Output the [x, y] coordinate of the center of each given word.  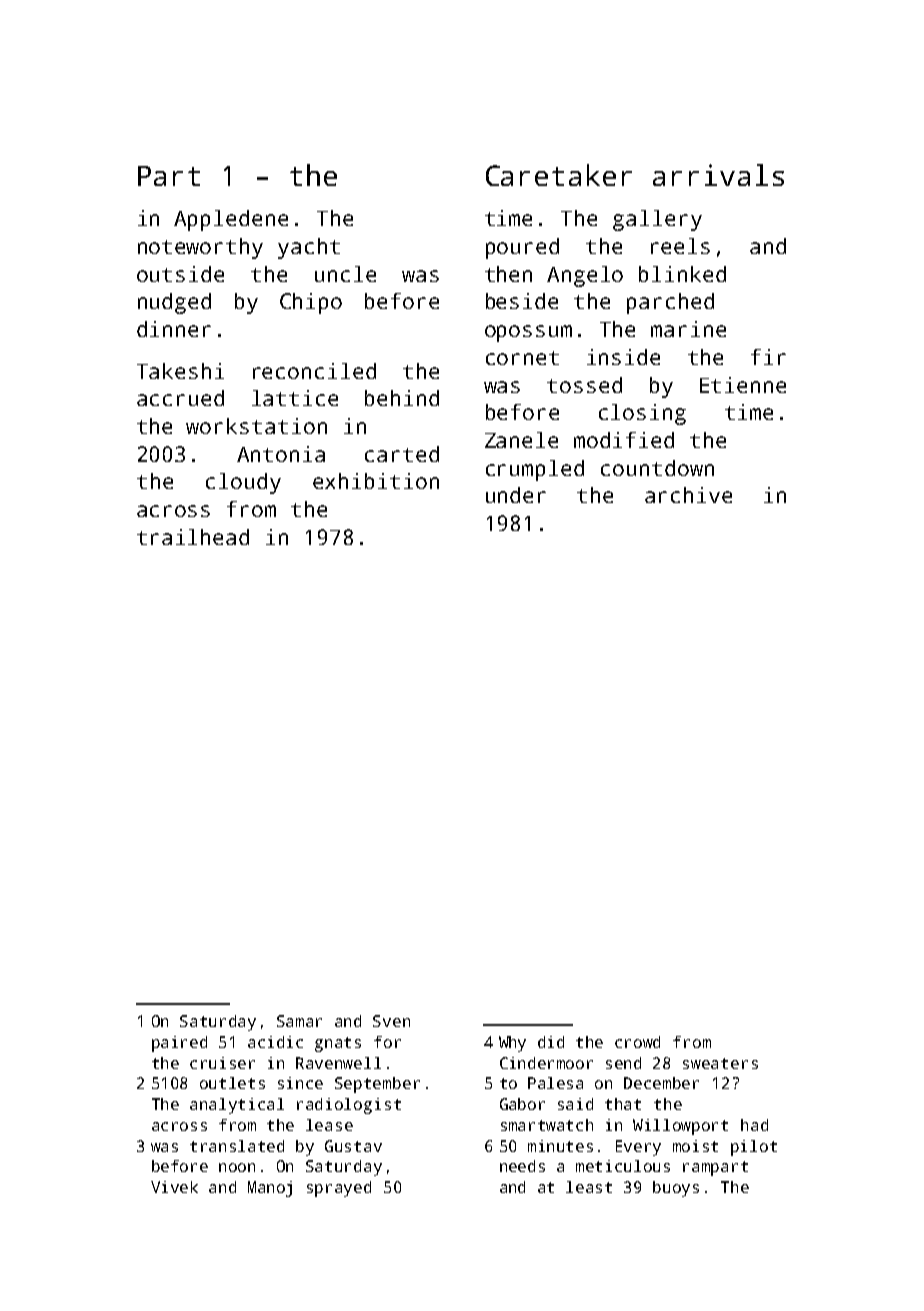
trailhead [193, 537]
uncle [345, 274]
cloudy [243, 483]
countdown [657, 468]
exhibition [376, 481]
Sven [391, 1021]
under [516, 495]
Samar [299, 1021]
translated [237, 1146]
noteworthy [200, 248]
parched [670, 303]
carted [402, 454]
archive [688, 495]
